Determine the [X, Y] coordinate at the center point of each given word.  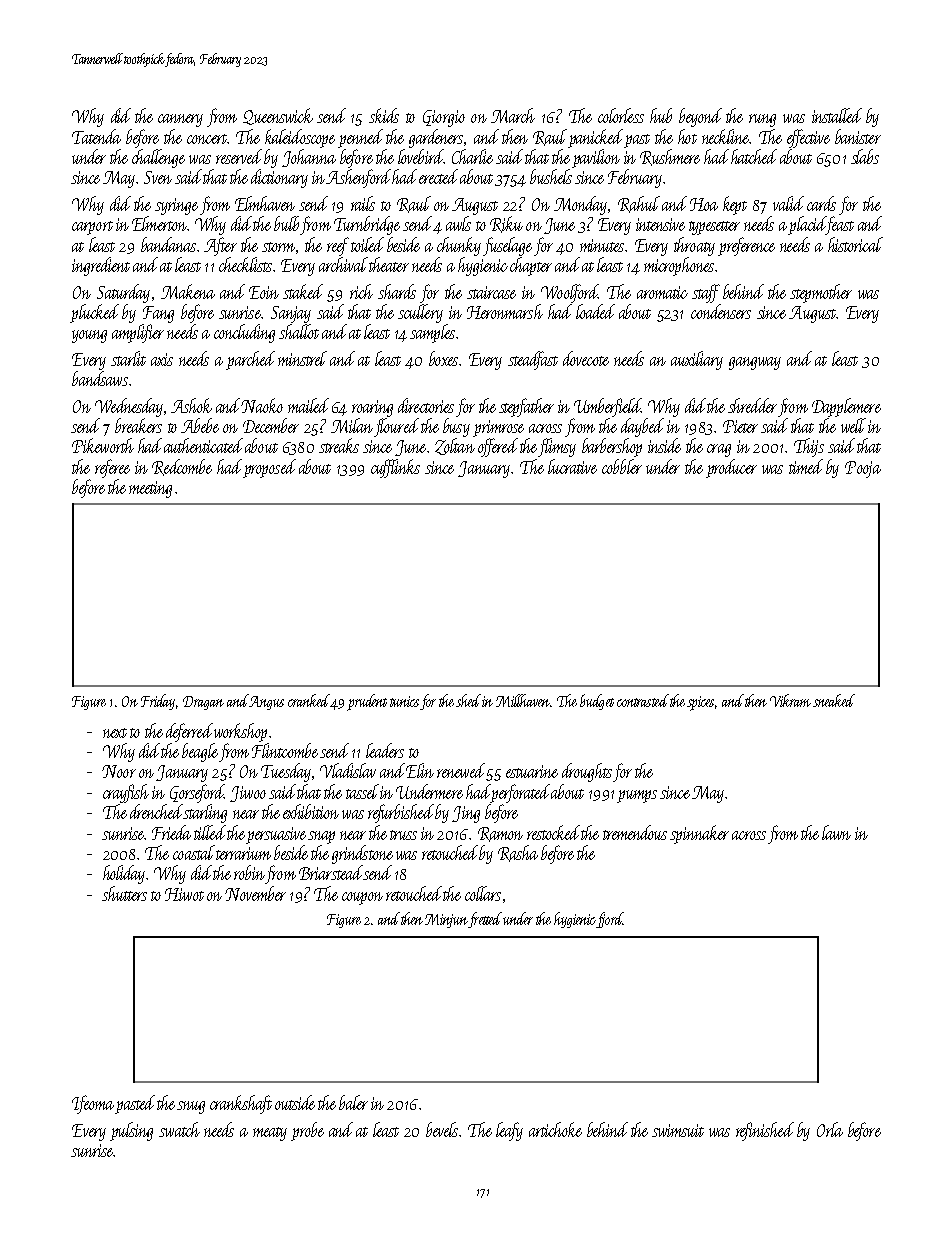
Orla [830, 1129]
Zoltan [455, 446]
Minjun [446, 921]
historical [855, 244]
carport [92, 228]
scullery [420, 313]
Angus [266, 703]
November [255, 893]
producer [731, 468]
